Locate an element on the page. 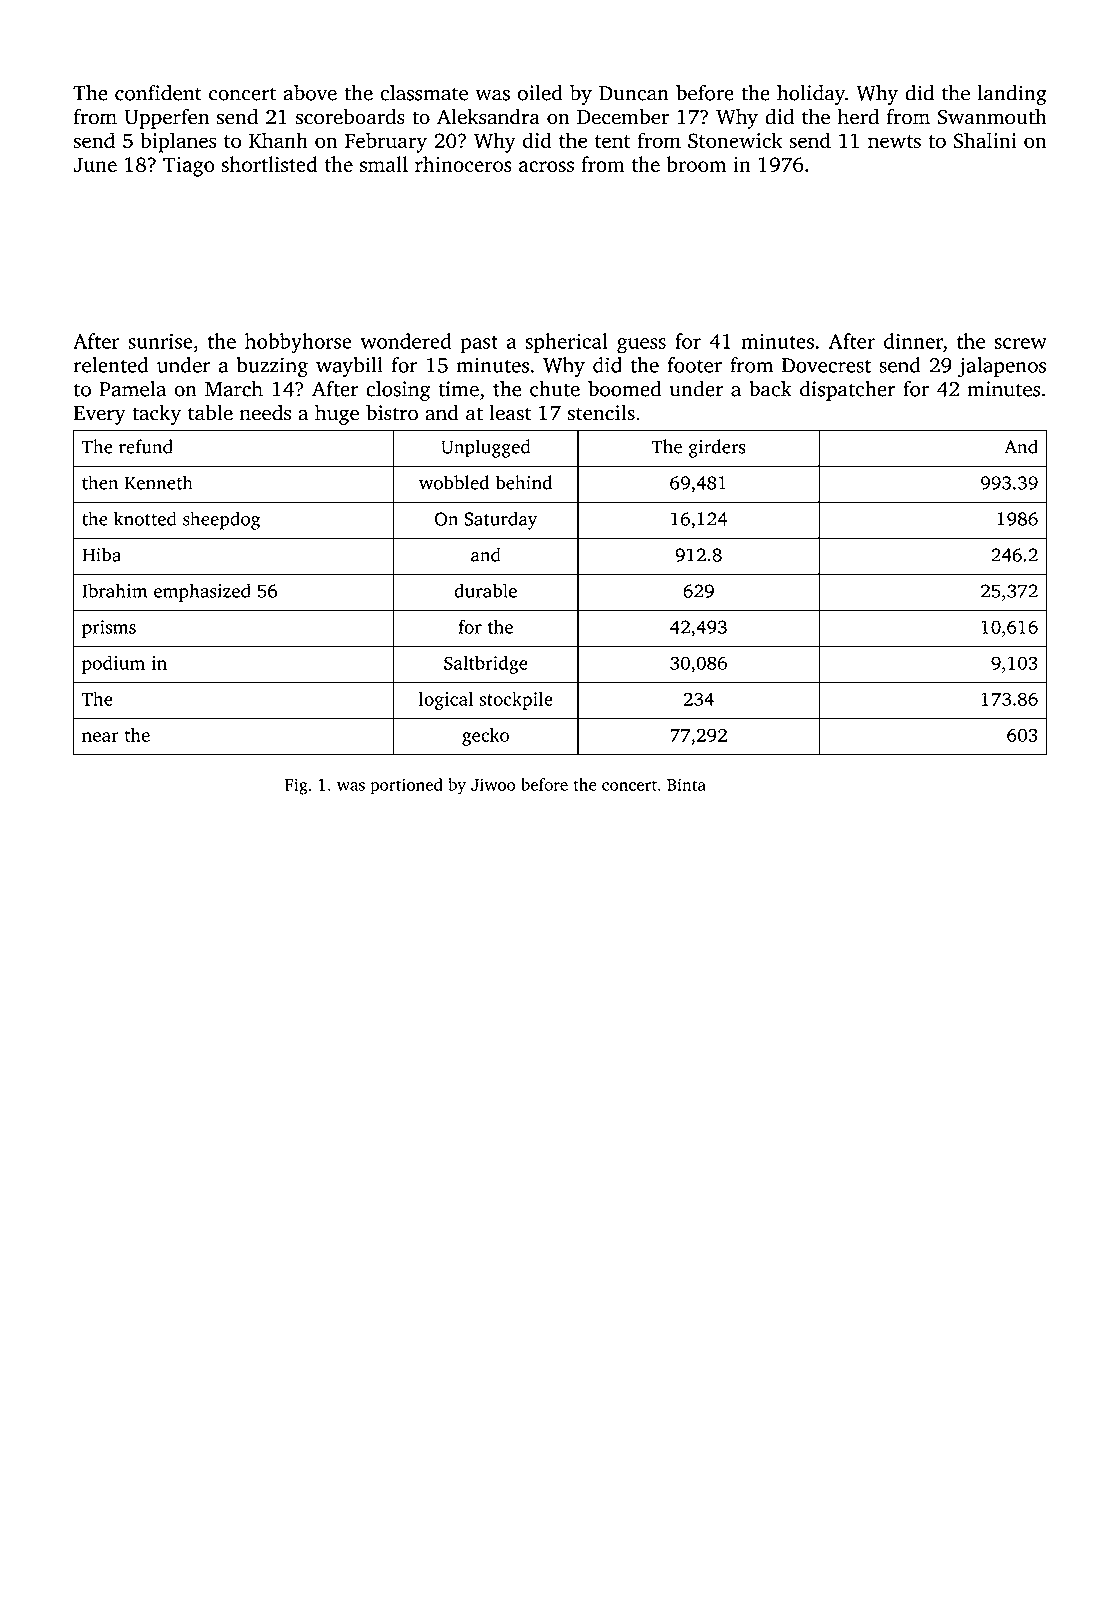 This image has width=1120, height=1622. Fig is located at coordinates (296, 786).
